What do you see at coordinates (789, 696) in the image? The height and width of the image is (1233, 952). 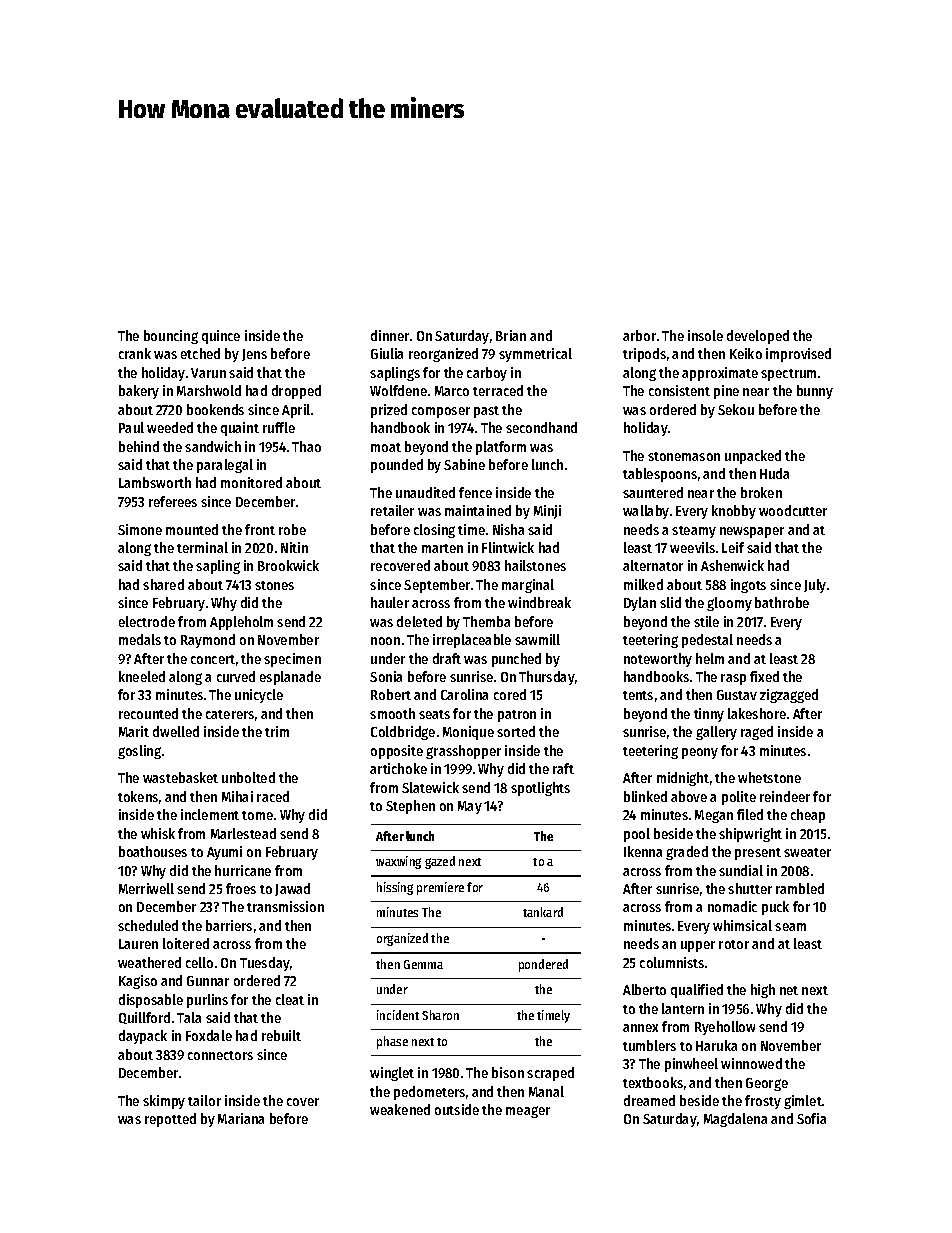 I see `zigzagged` at bounding box center [789, 696].
